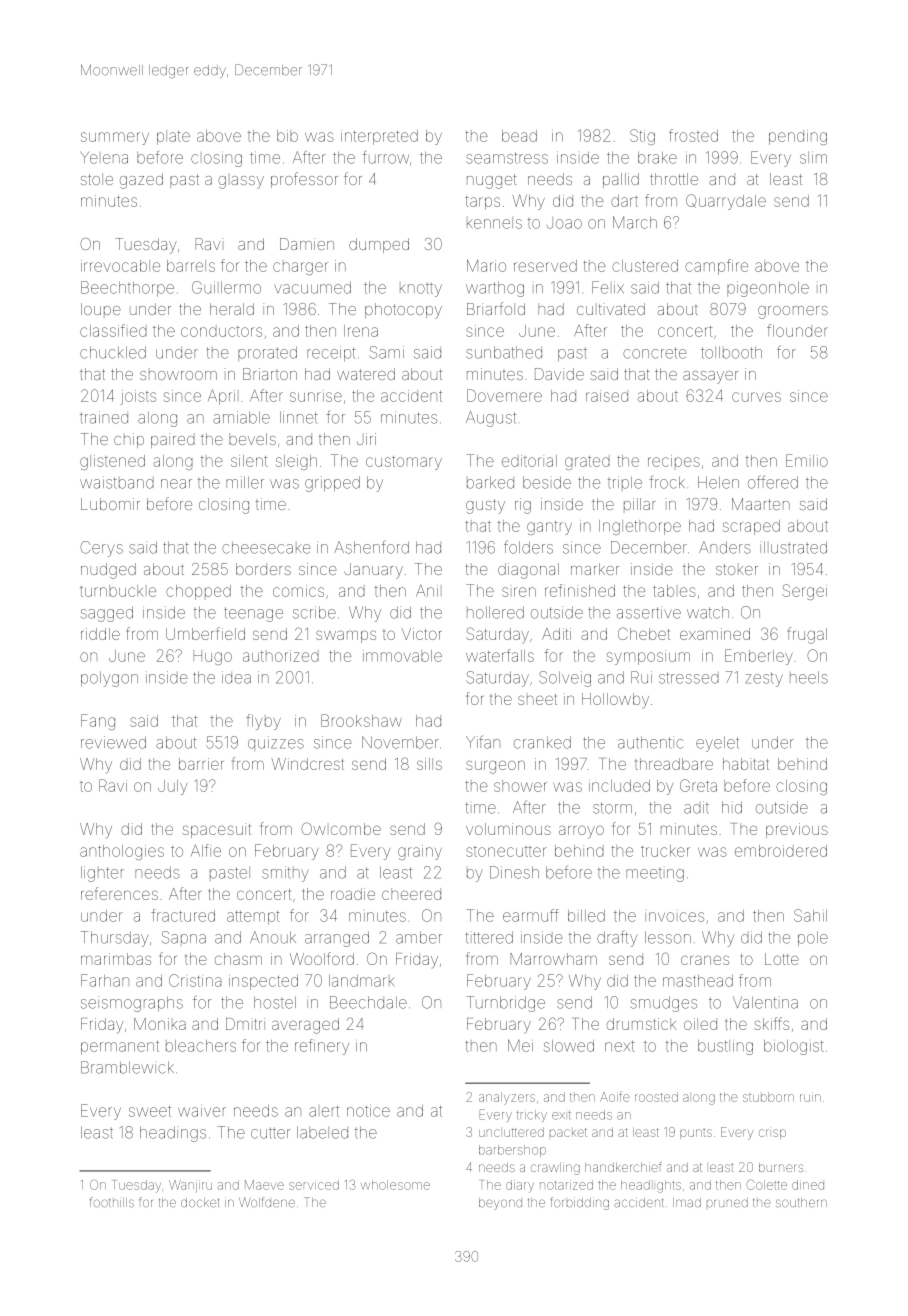 The height and width of the screenshot is (1316, 908). I want to click on lighter, so click(102, 874).
